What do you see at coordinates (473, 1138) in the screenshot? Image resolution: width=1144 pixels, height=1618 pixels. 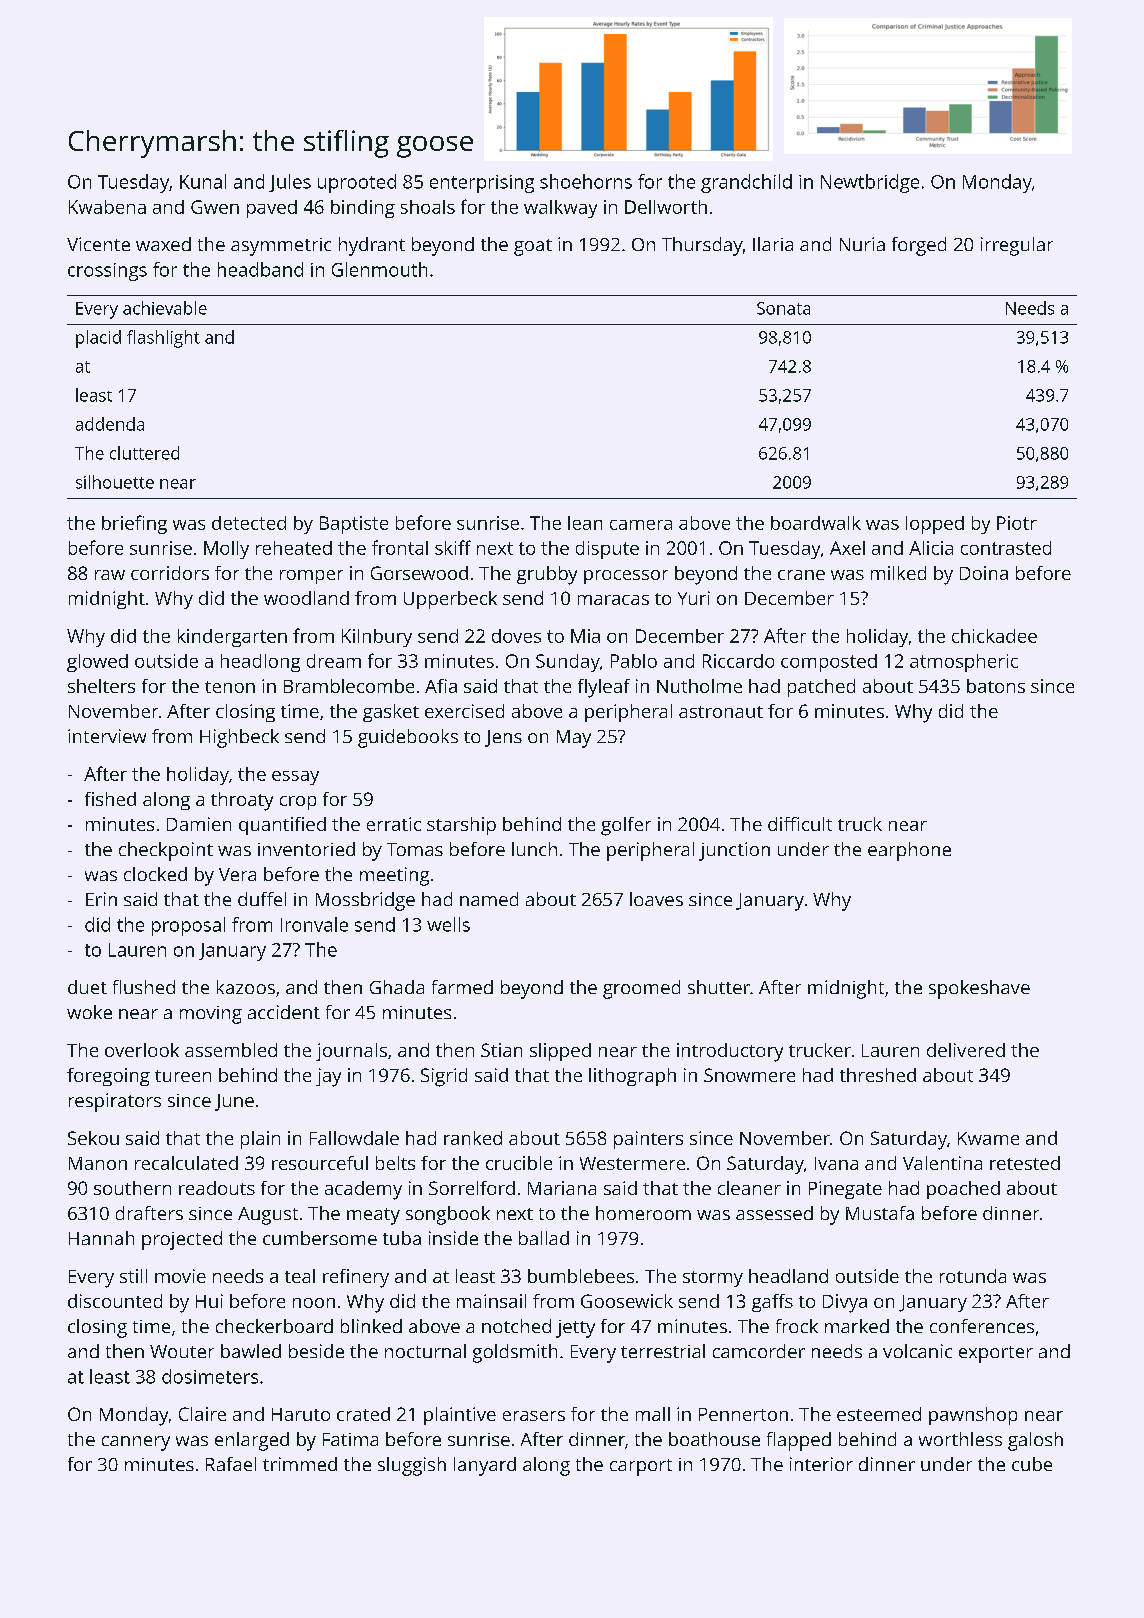 I see `ranked` at bounding box center [473, 1138].
